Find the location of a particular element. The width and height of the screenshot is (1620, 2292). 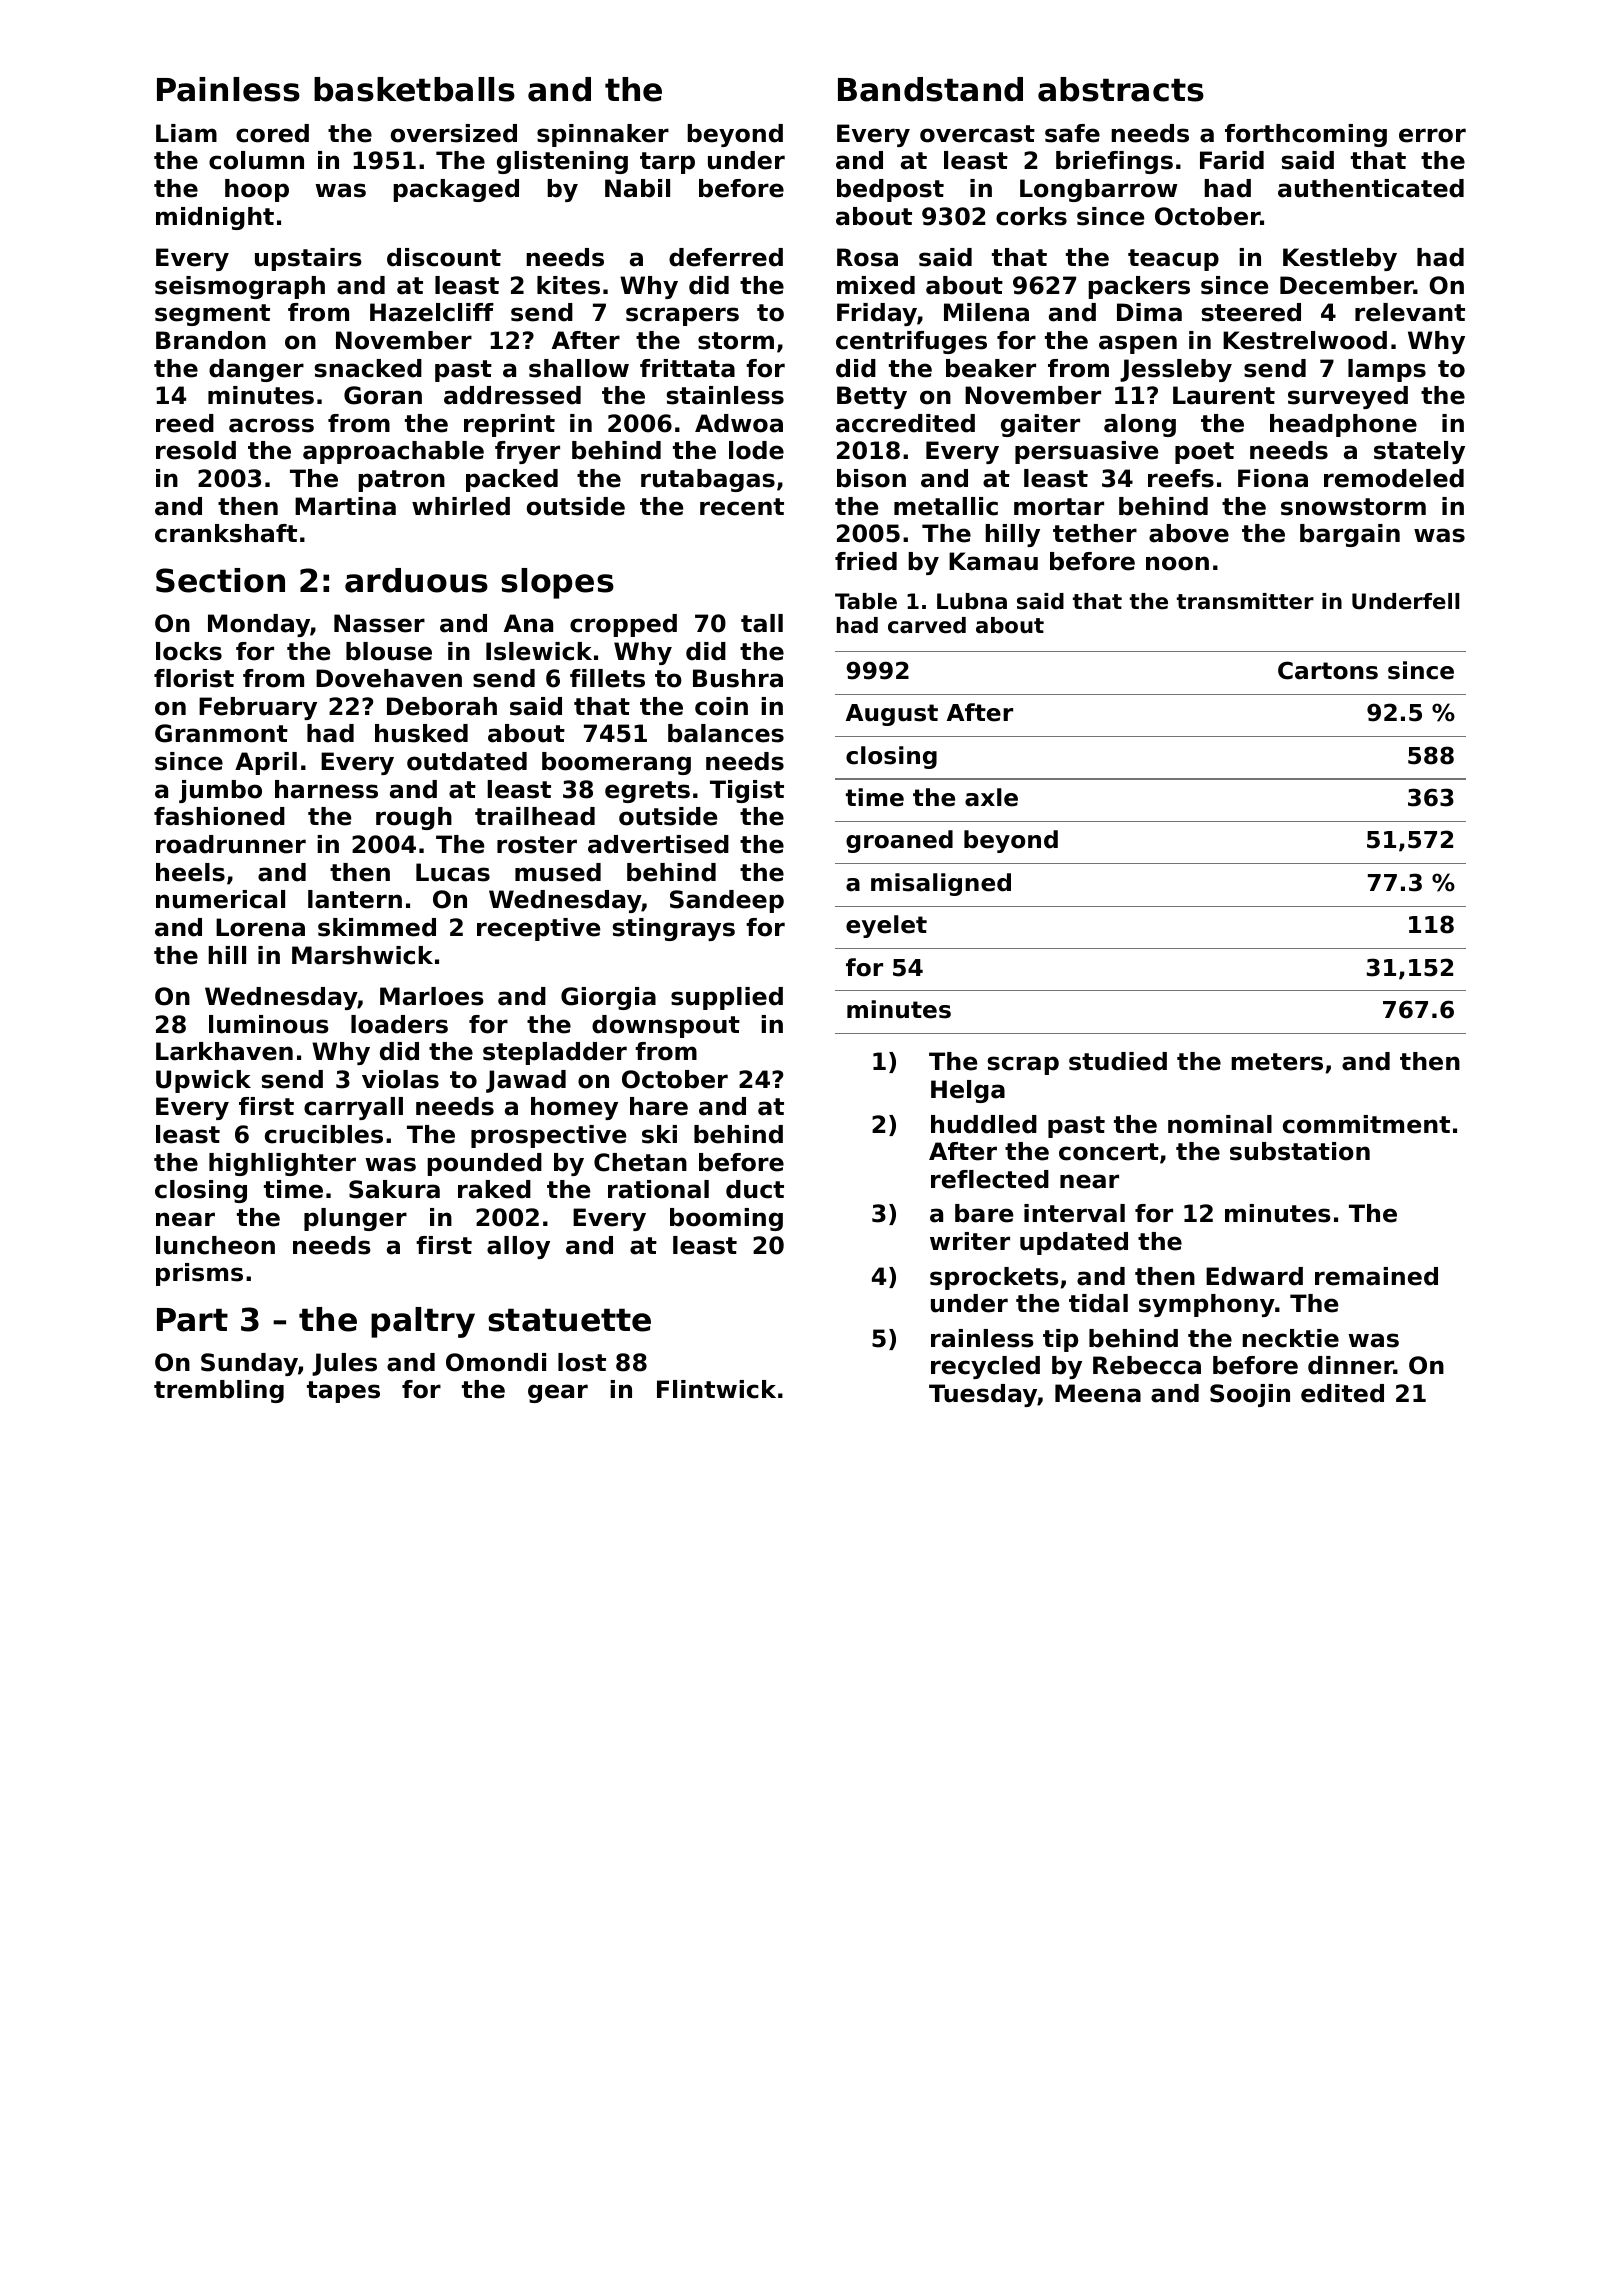

hare is located at coordinates (659, 1106).
